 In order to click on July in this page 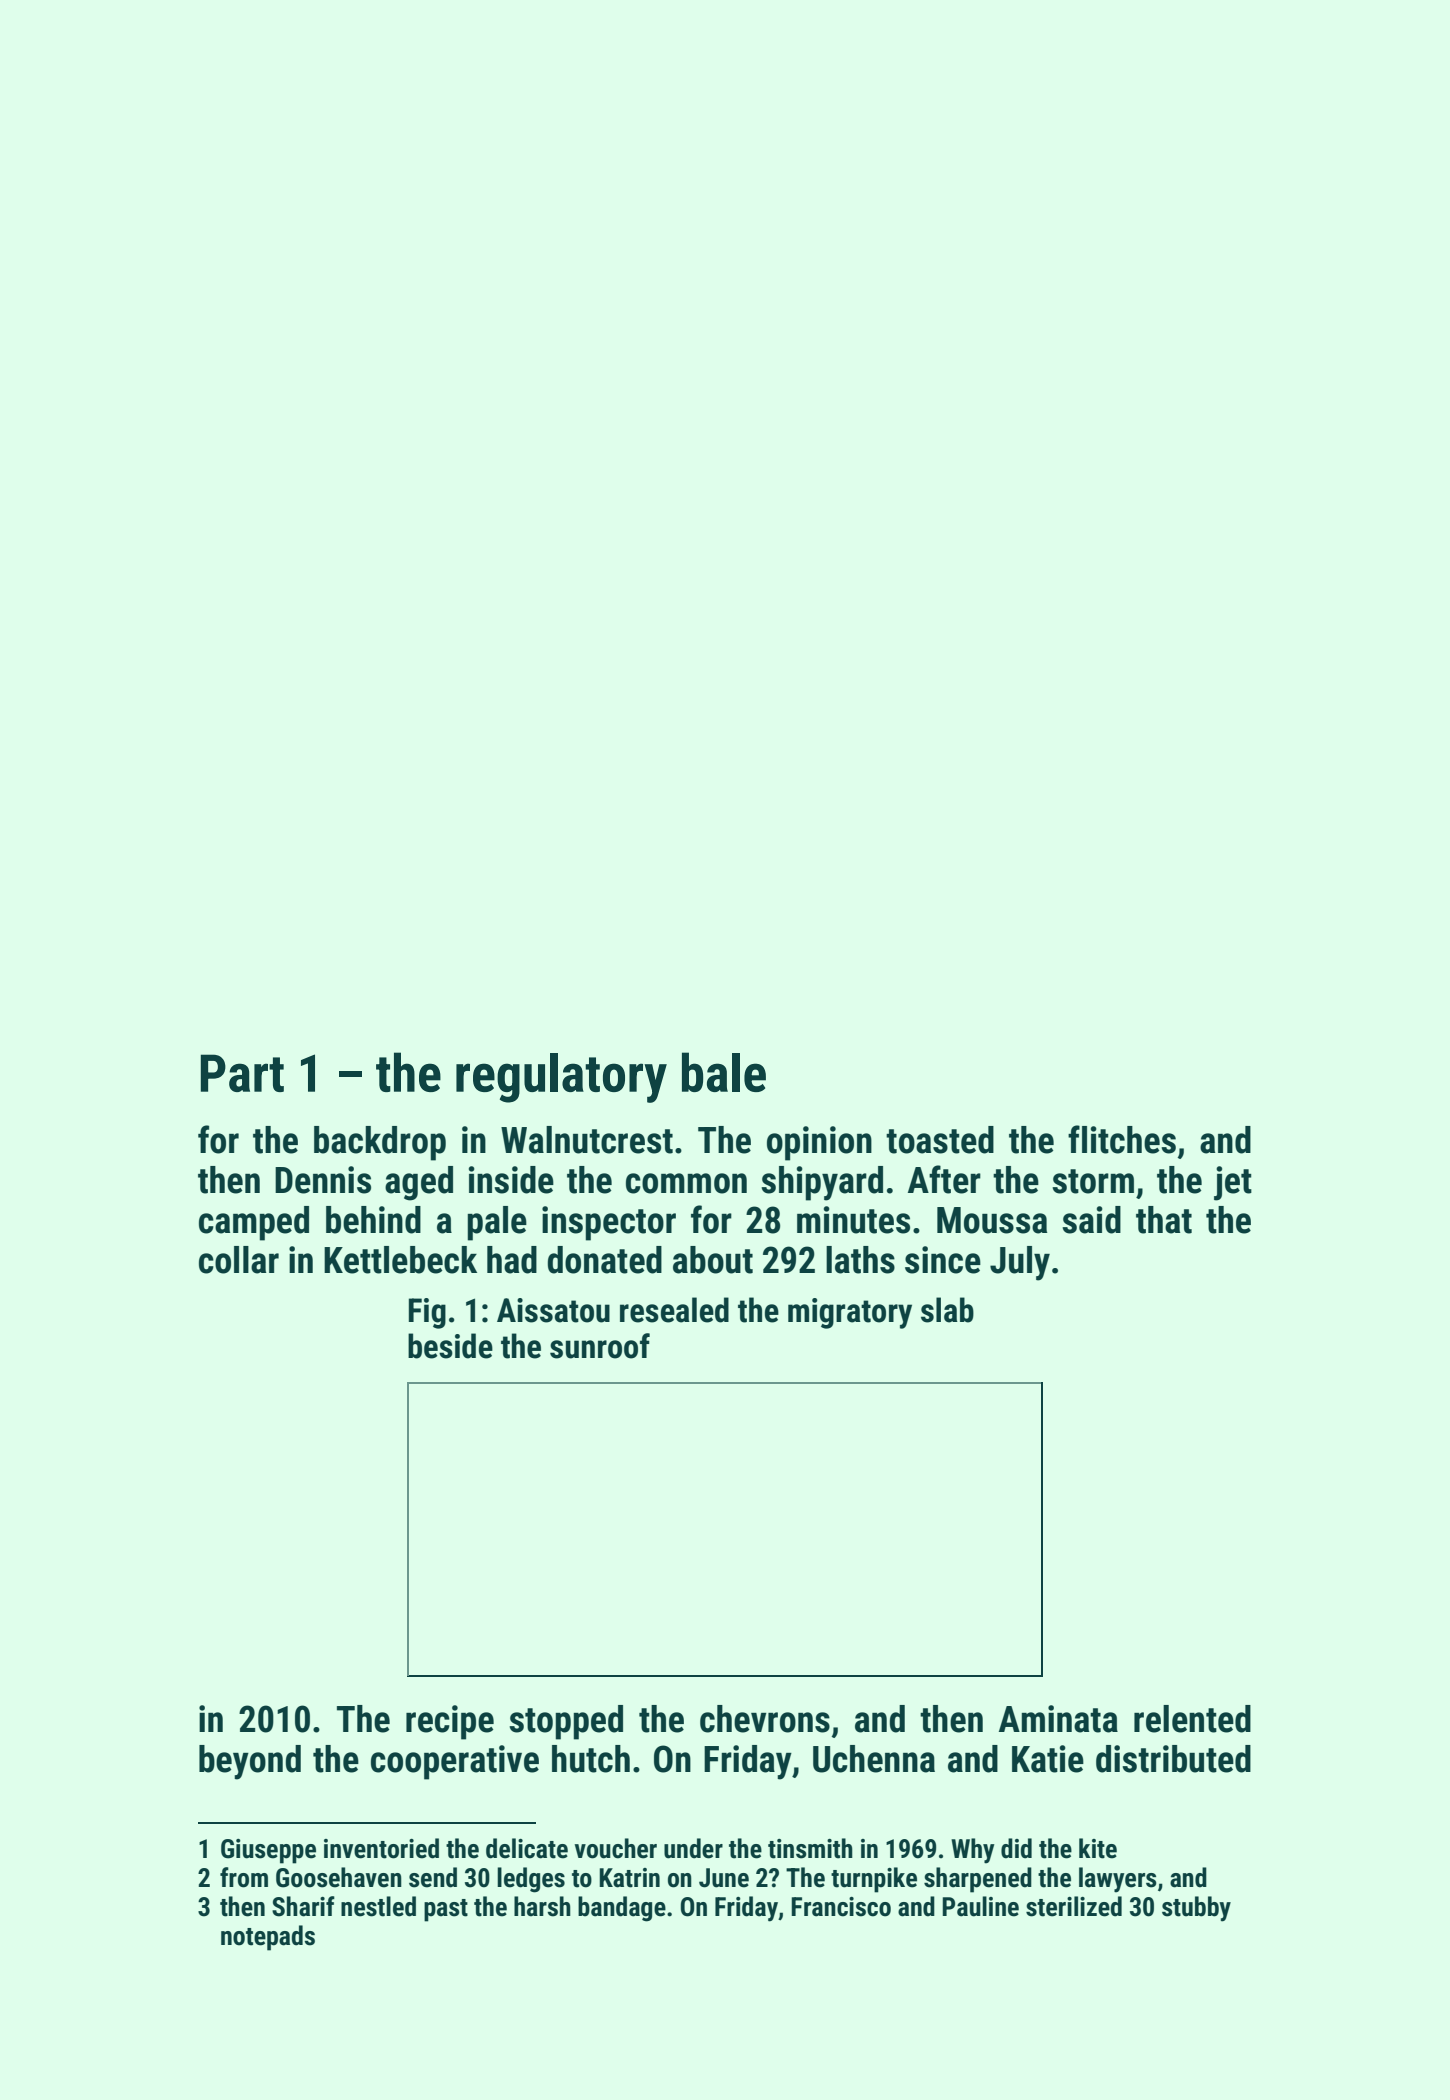, I will do `click(1020, 1263)`.
